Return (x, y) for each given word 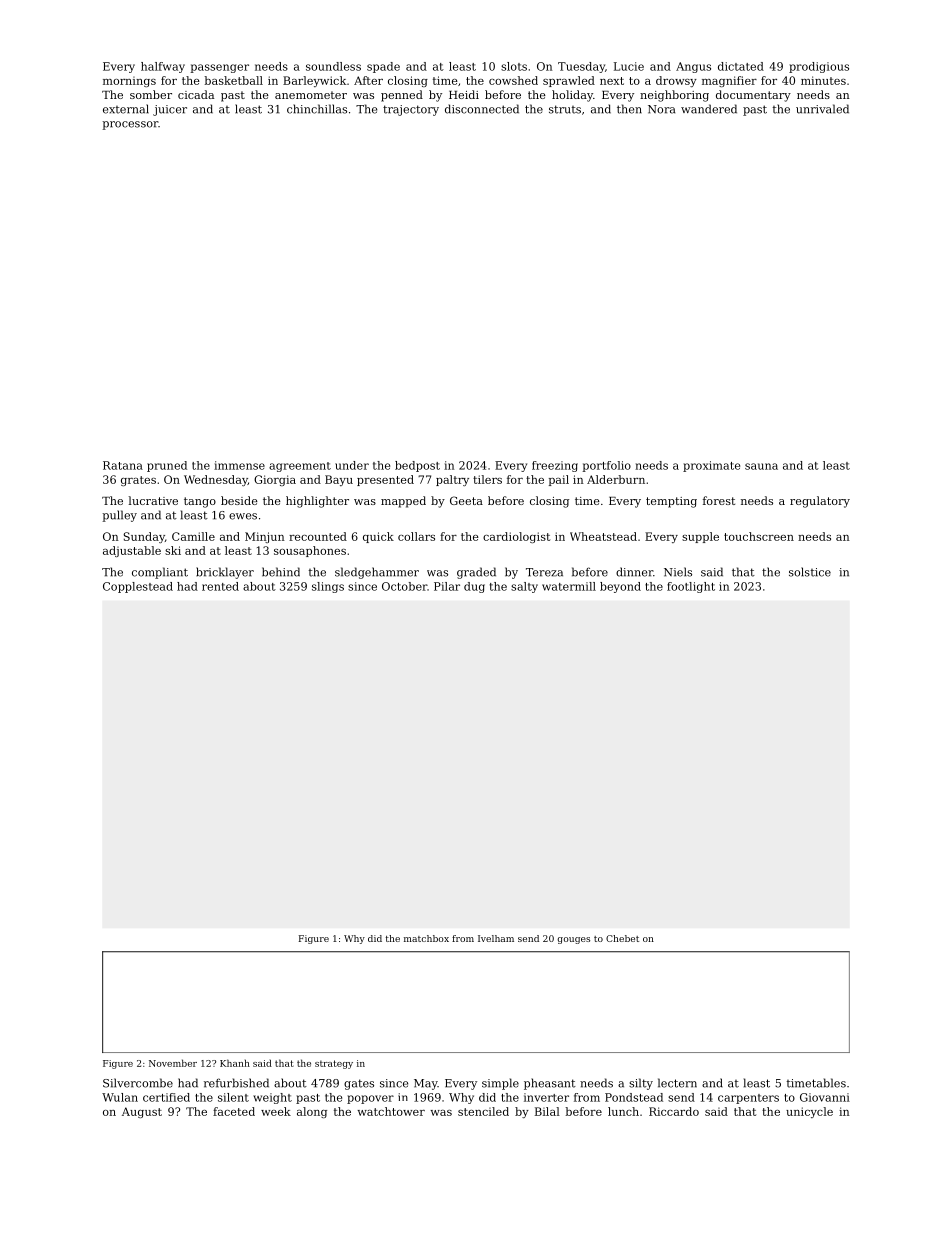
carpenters (748, 1099)
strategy (334, 1064)
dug (474, 587)
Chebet (622, 938)
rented (220, 586)
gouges (573, 940)
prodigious (819, 67)
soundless (333, 66)
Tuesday (581, 67)
